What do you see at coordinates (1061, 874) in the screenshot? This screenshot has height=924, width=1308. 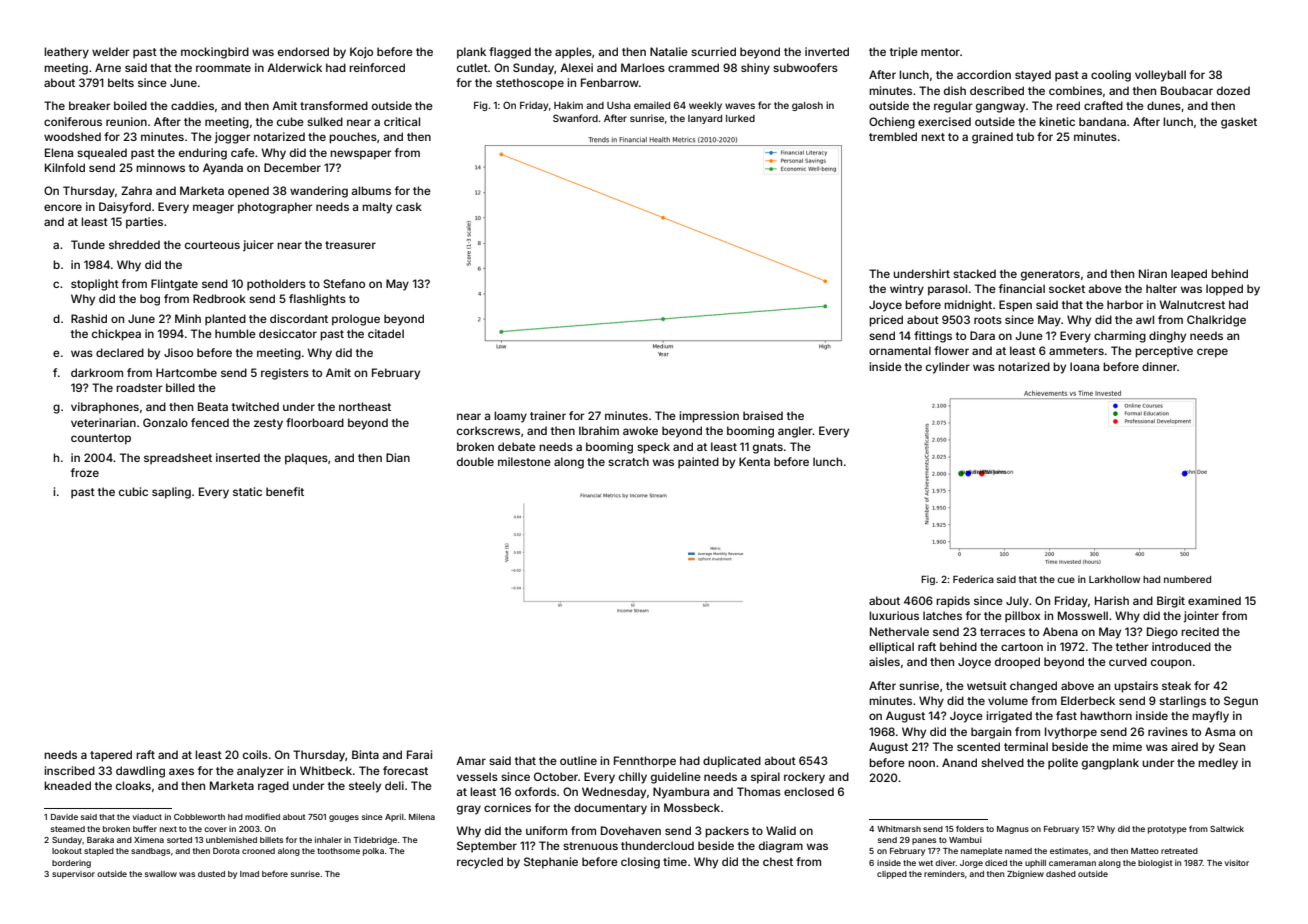 I see `dashed` at bounding box center [1061, 874].
